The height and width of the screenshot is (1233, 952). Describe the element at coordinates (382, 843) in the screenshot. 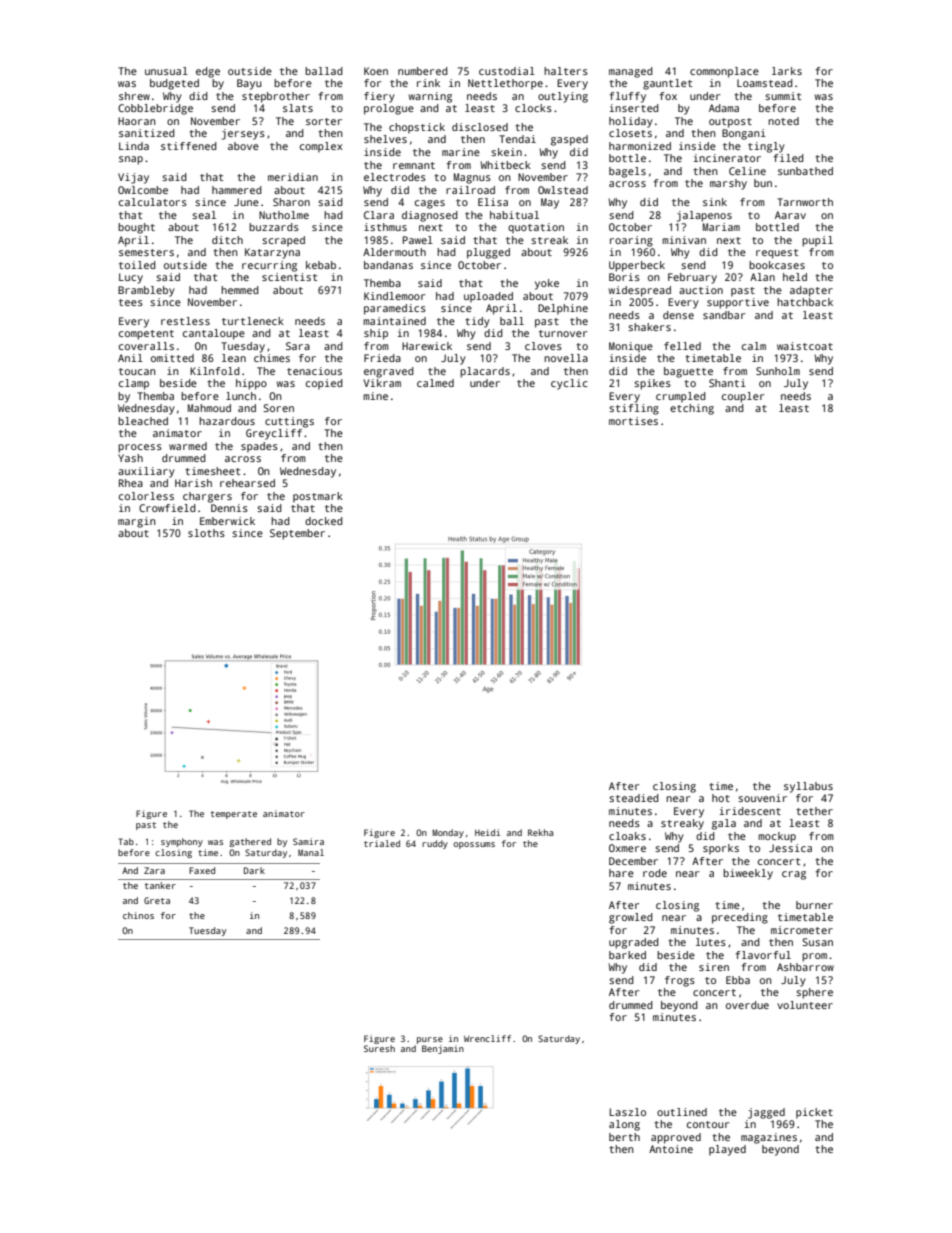

I see `trialed` at that location.
